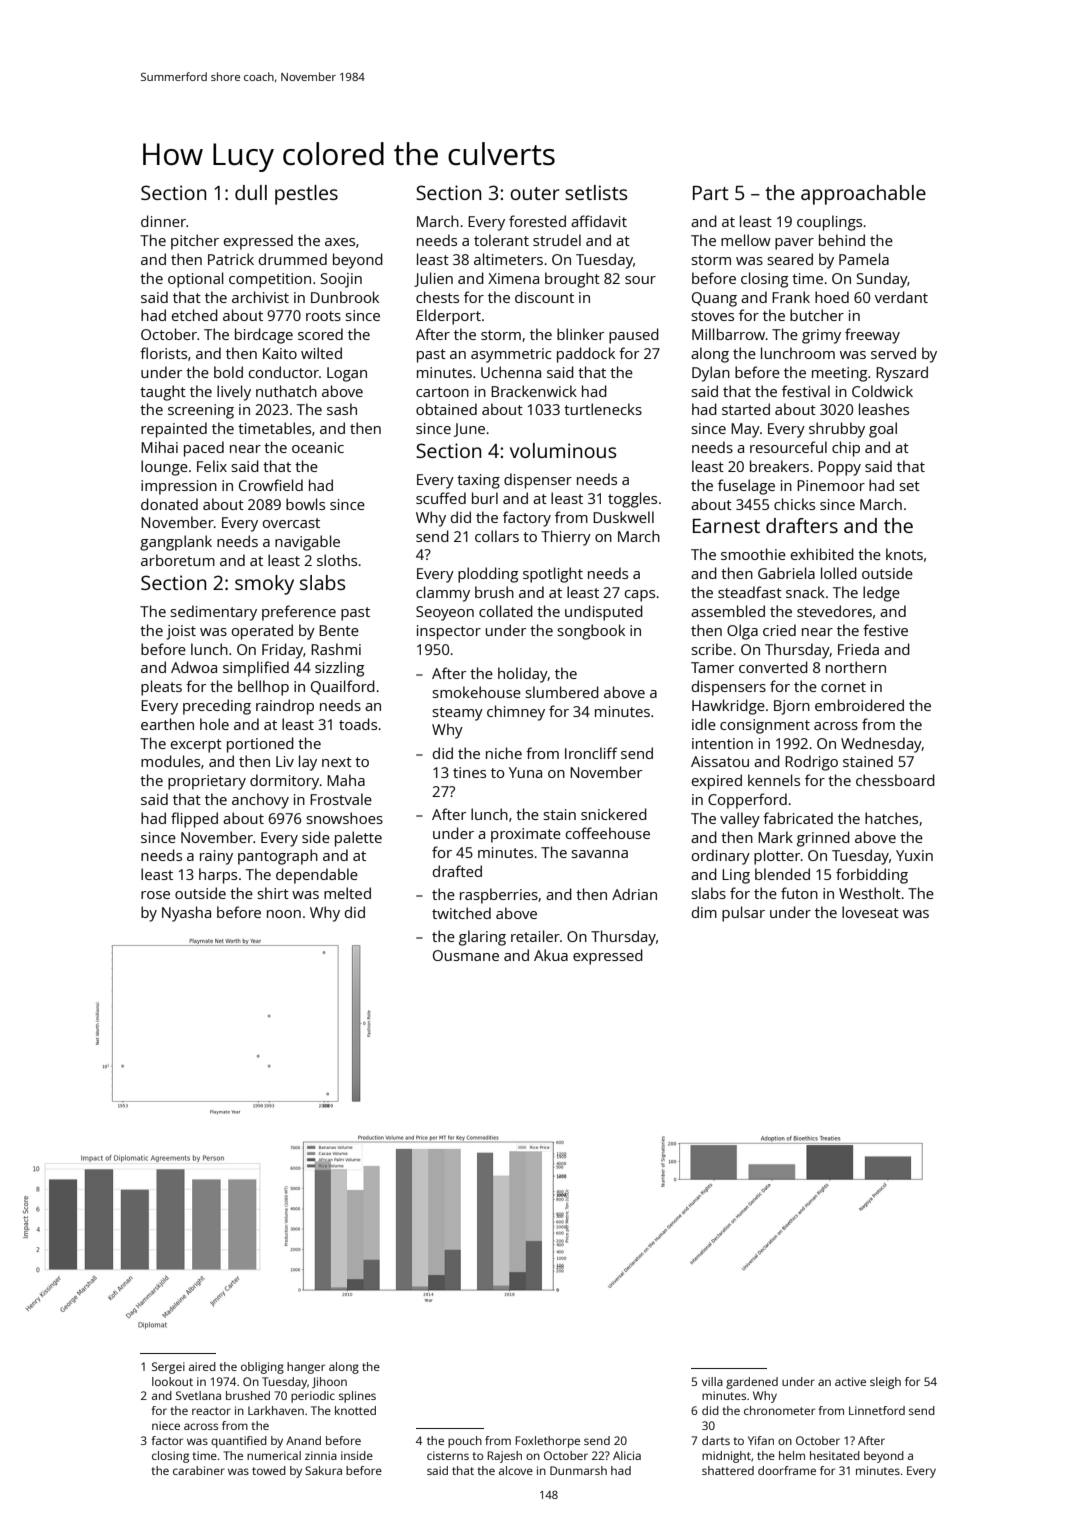 The height and width of the screenshot is (1524, 1078). I want to click on seared, so click(790, 259).
